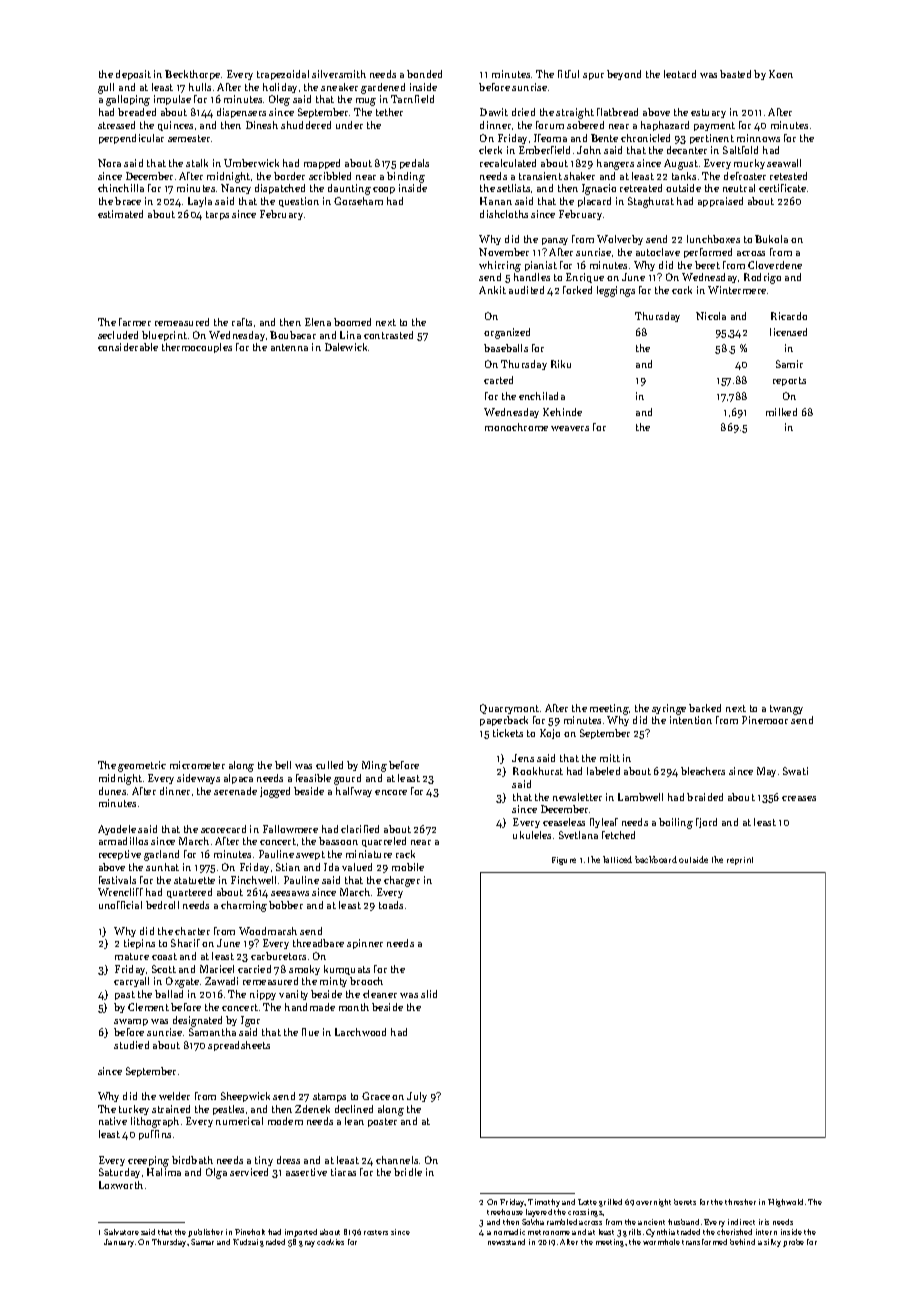 The image size is (924, 1308). What do you see at coordinates (653, 1203) in the screenshot?
I see `overnight` at bounding box center [653, 1203].
